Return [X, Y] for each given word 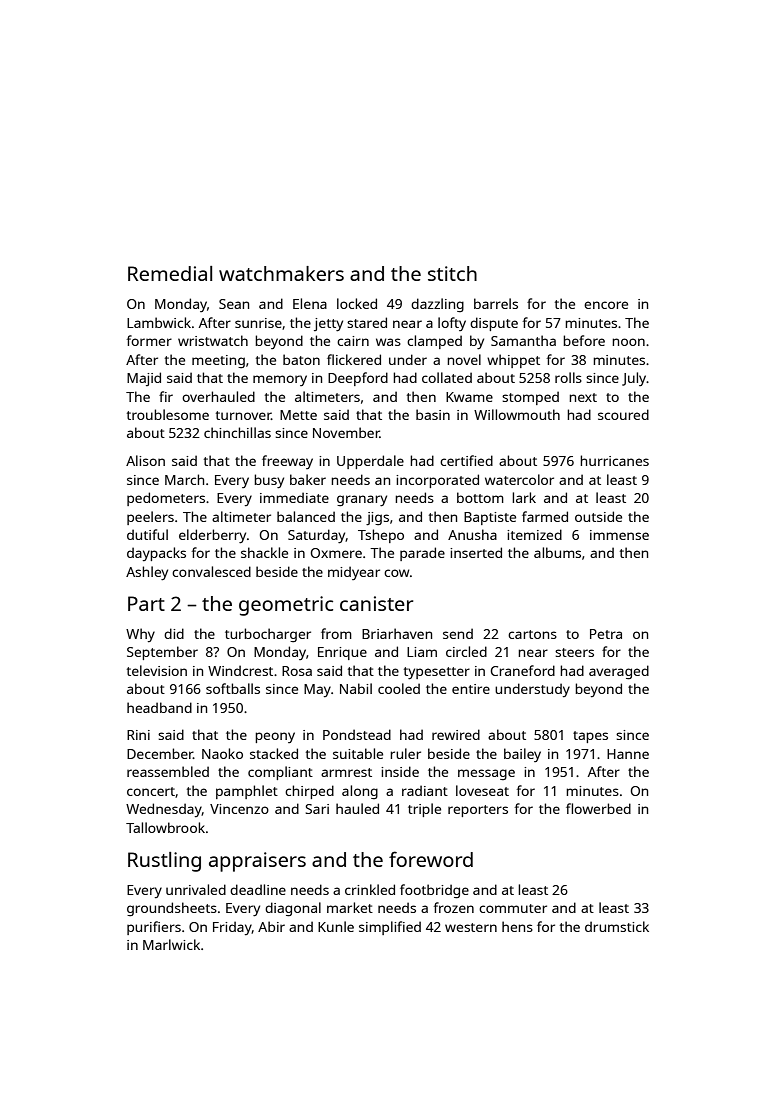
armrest [346, 772]
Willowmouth [517, 414]
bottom [480, 497]
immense [619, 535]
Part [146, 603]
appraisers [257, 862]
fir [166, 396]
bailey [522, 755]
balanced [306, 516]
